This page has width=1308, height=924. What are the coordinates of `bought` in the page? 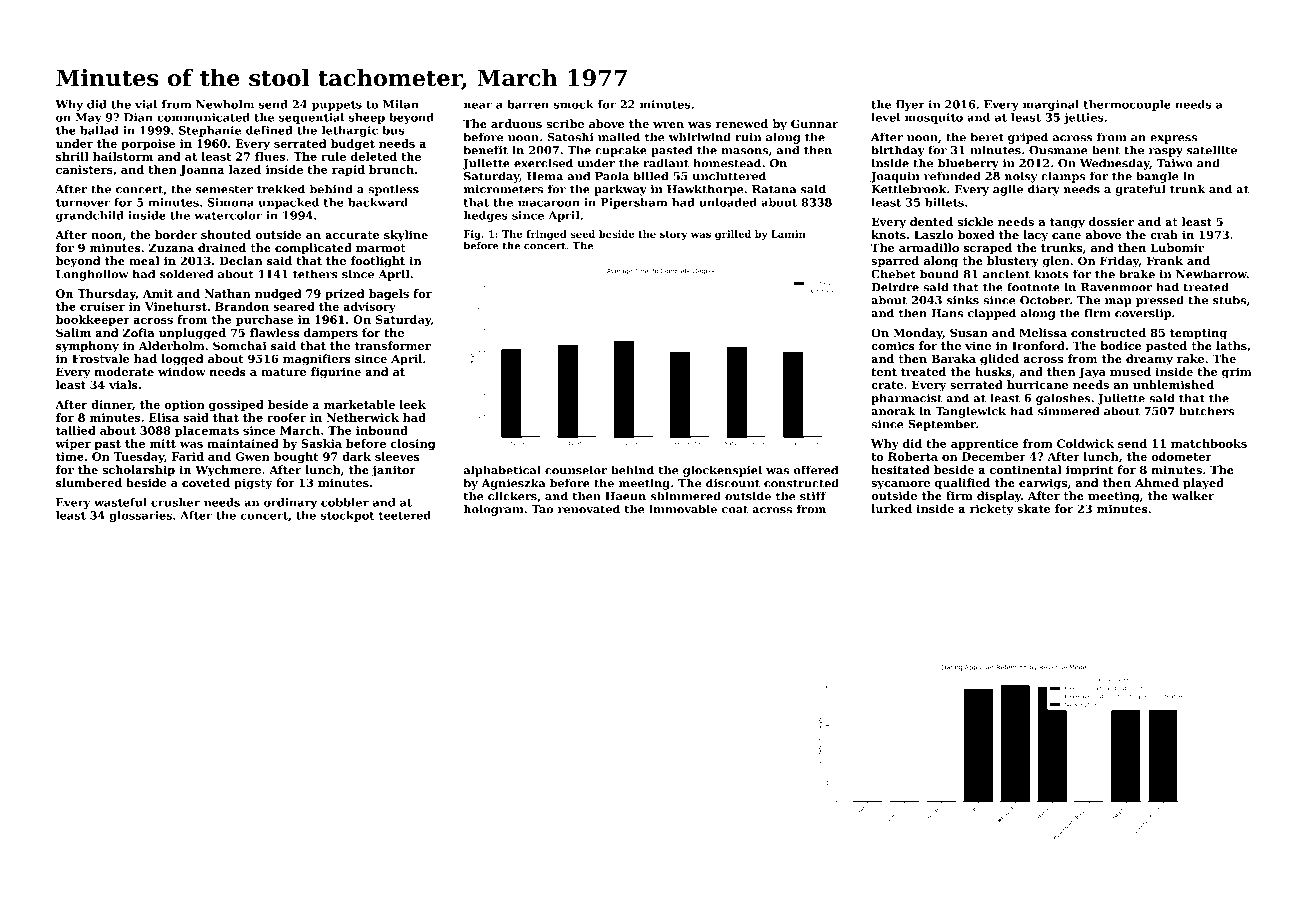 It's located at (296, 457).
